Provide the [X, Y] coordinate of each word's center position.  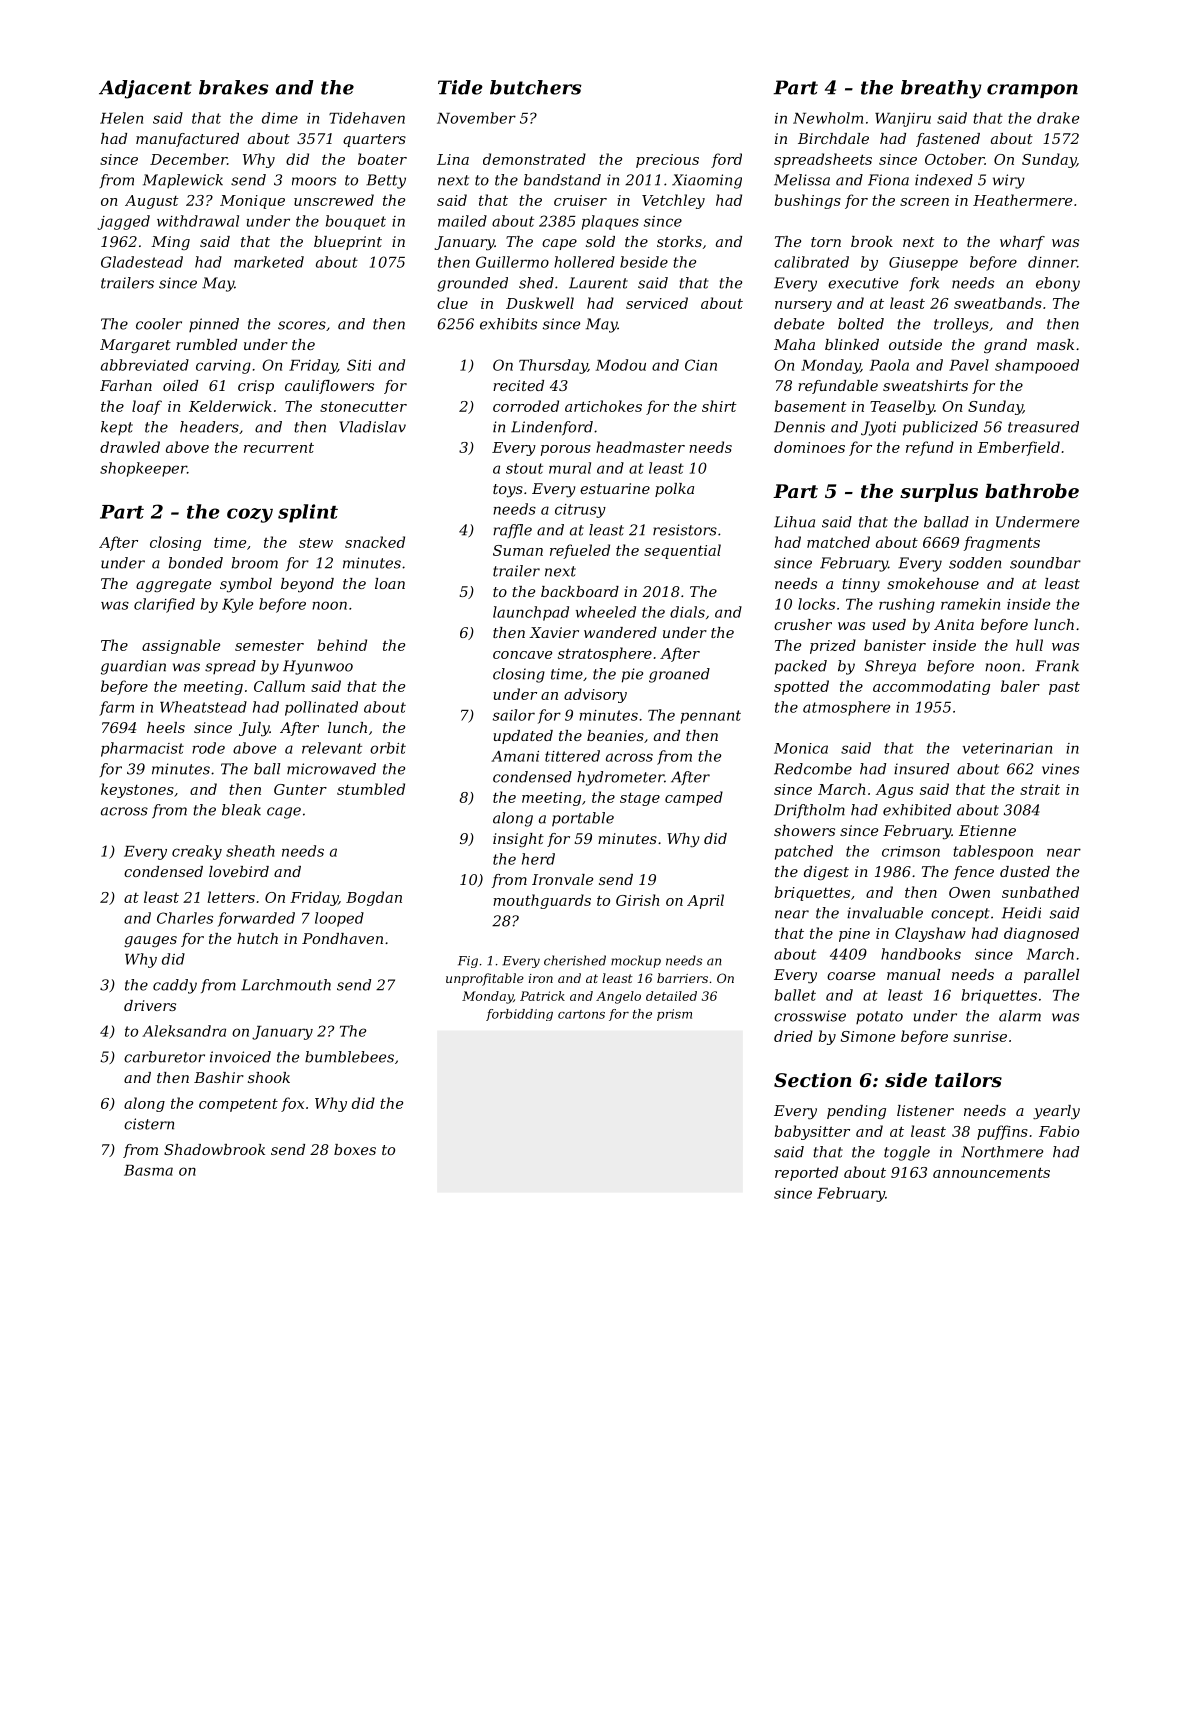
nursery [803, 306]
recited [518, 385]
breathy [941, 89]
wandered [620, 632]
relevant [332, 748]
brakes [233, 87]
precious [667, 161]
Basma [148, 1170]
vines [1060, 769]
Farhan [126, 385]
